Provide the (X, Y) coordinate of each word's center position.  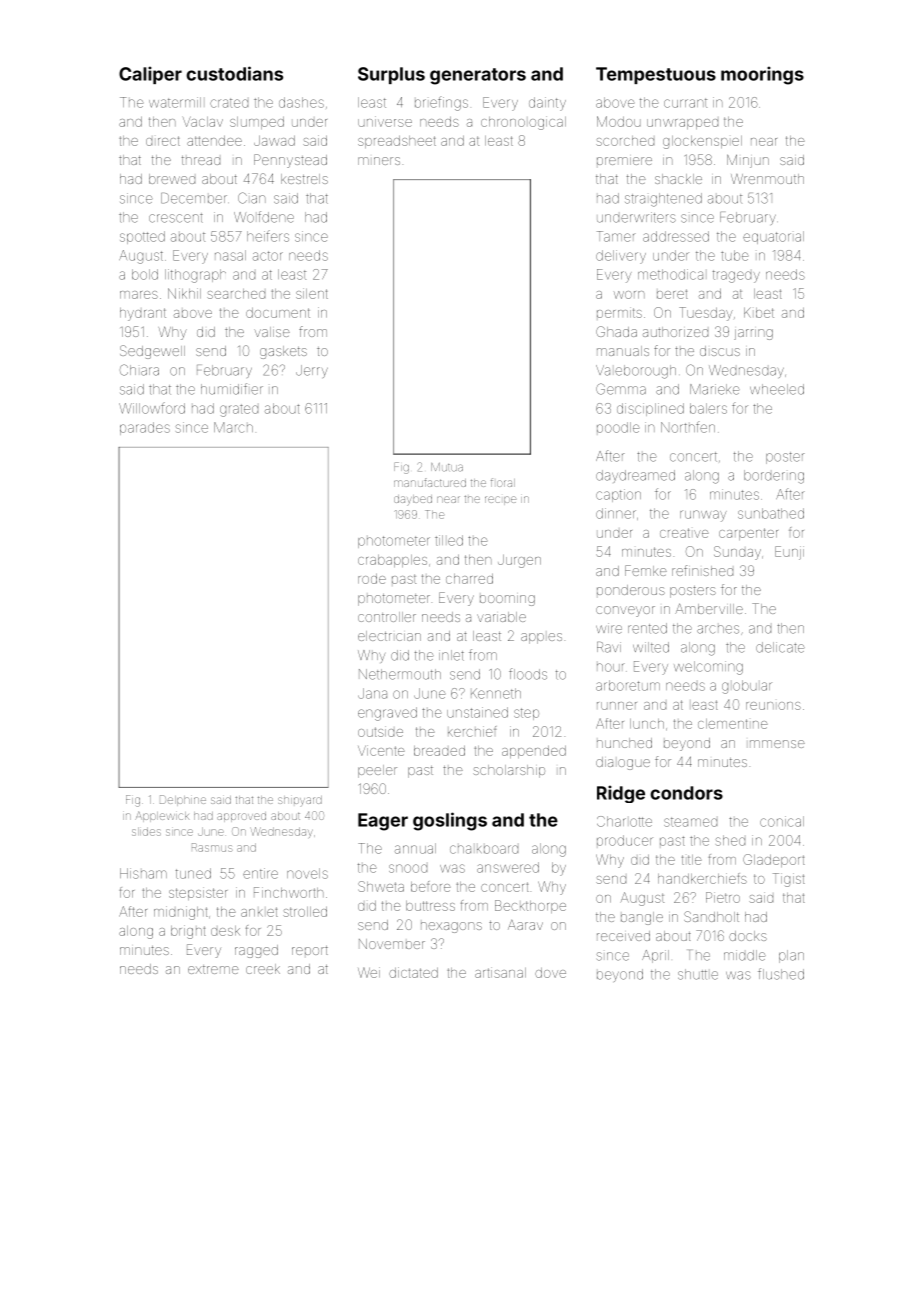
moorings (762, 75)
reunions (773, 706)
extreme (213, 969)
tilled (449, 540)
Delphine (183, 800)
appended (534, 752)
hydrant (143, 314)
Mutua (447, 467)
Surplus (391, 75)
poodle (618, 427)
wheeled (777, 389)
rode (372, 579)
